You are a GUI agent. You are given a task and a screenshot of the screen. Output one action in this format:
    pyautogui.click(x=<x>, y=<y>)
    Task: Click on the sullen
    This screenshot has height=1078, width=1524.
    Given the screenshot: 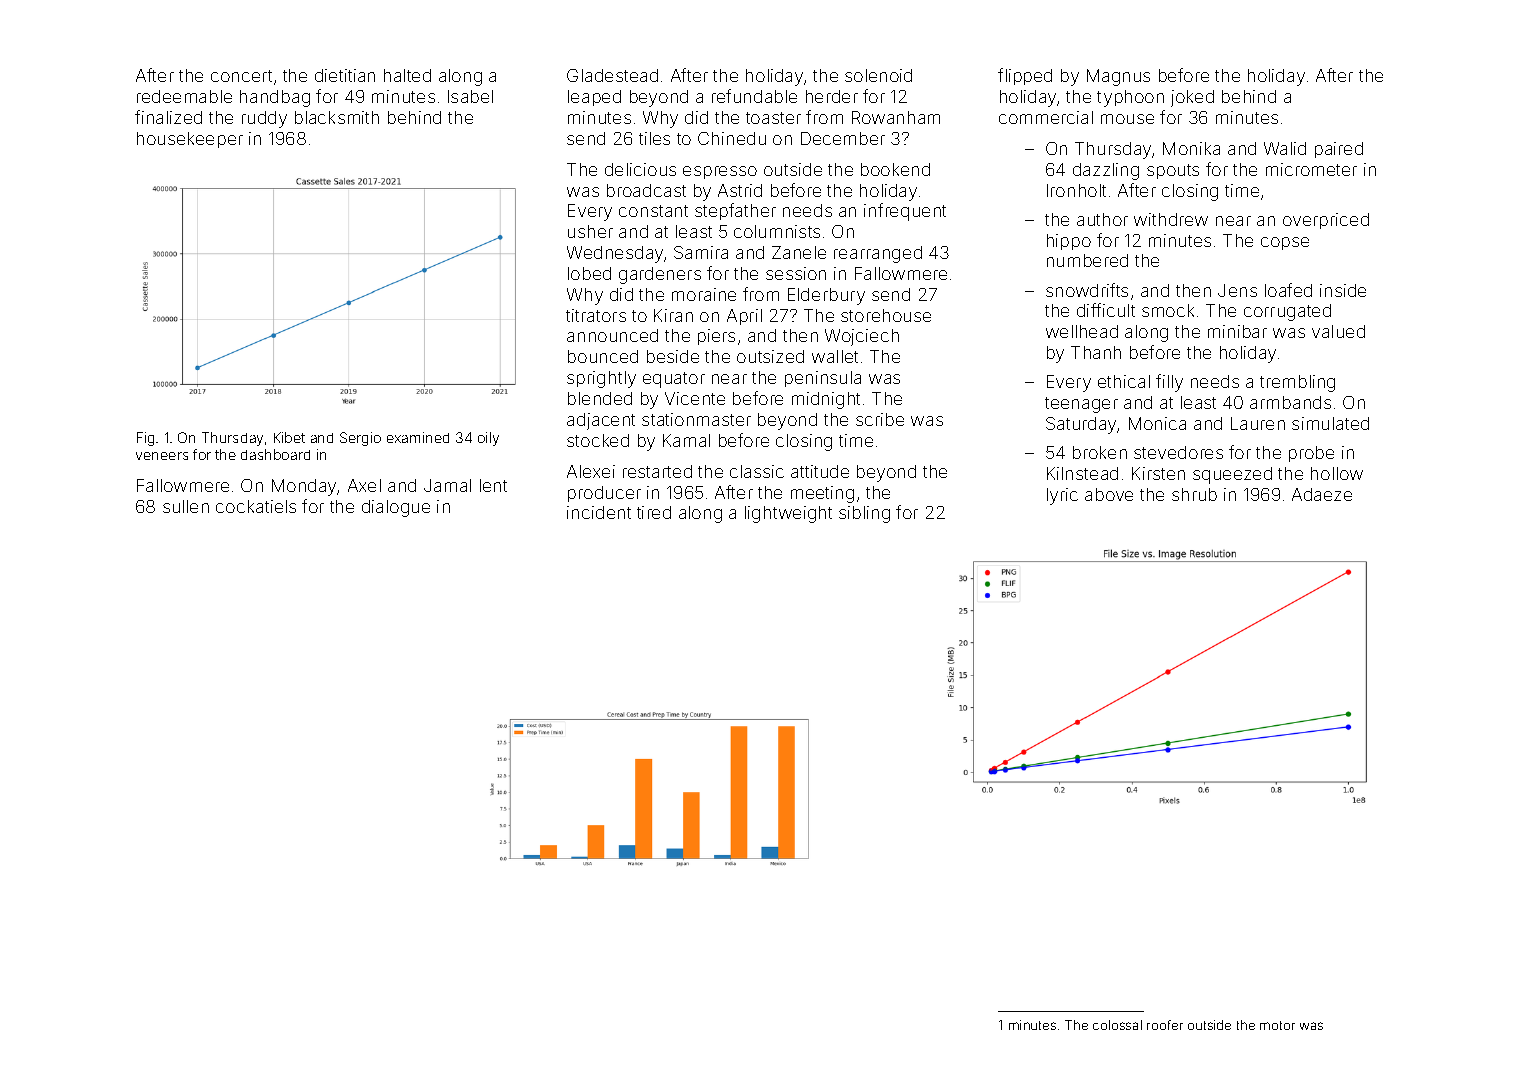 What is the action you would take?
    pyautogui.click(x=186, y=506)
